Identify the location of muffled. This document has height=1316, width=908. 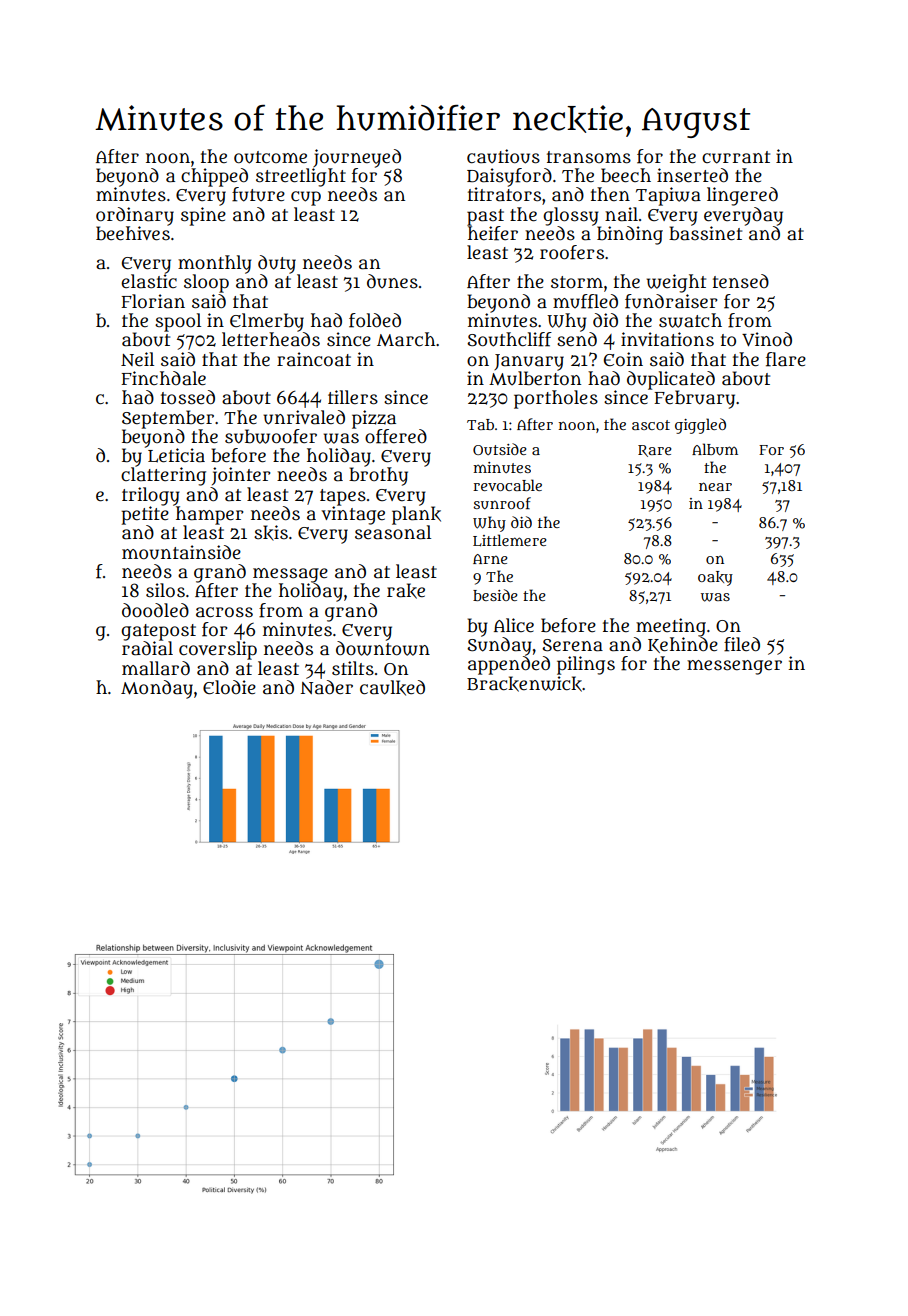
(585, 301).
